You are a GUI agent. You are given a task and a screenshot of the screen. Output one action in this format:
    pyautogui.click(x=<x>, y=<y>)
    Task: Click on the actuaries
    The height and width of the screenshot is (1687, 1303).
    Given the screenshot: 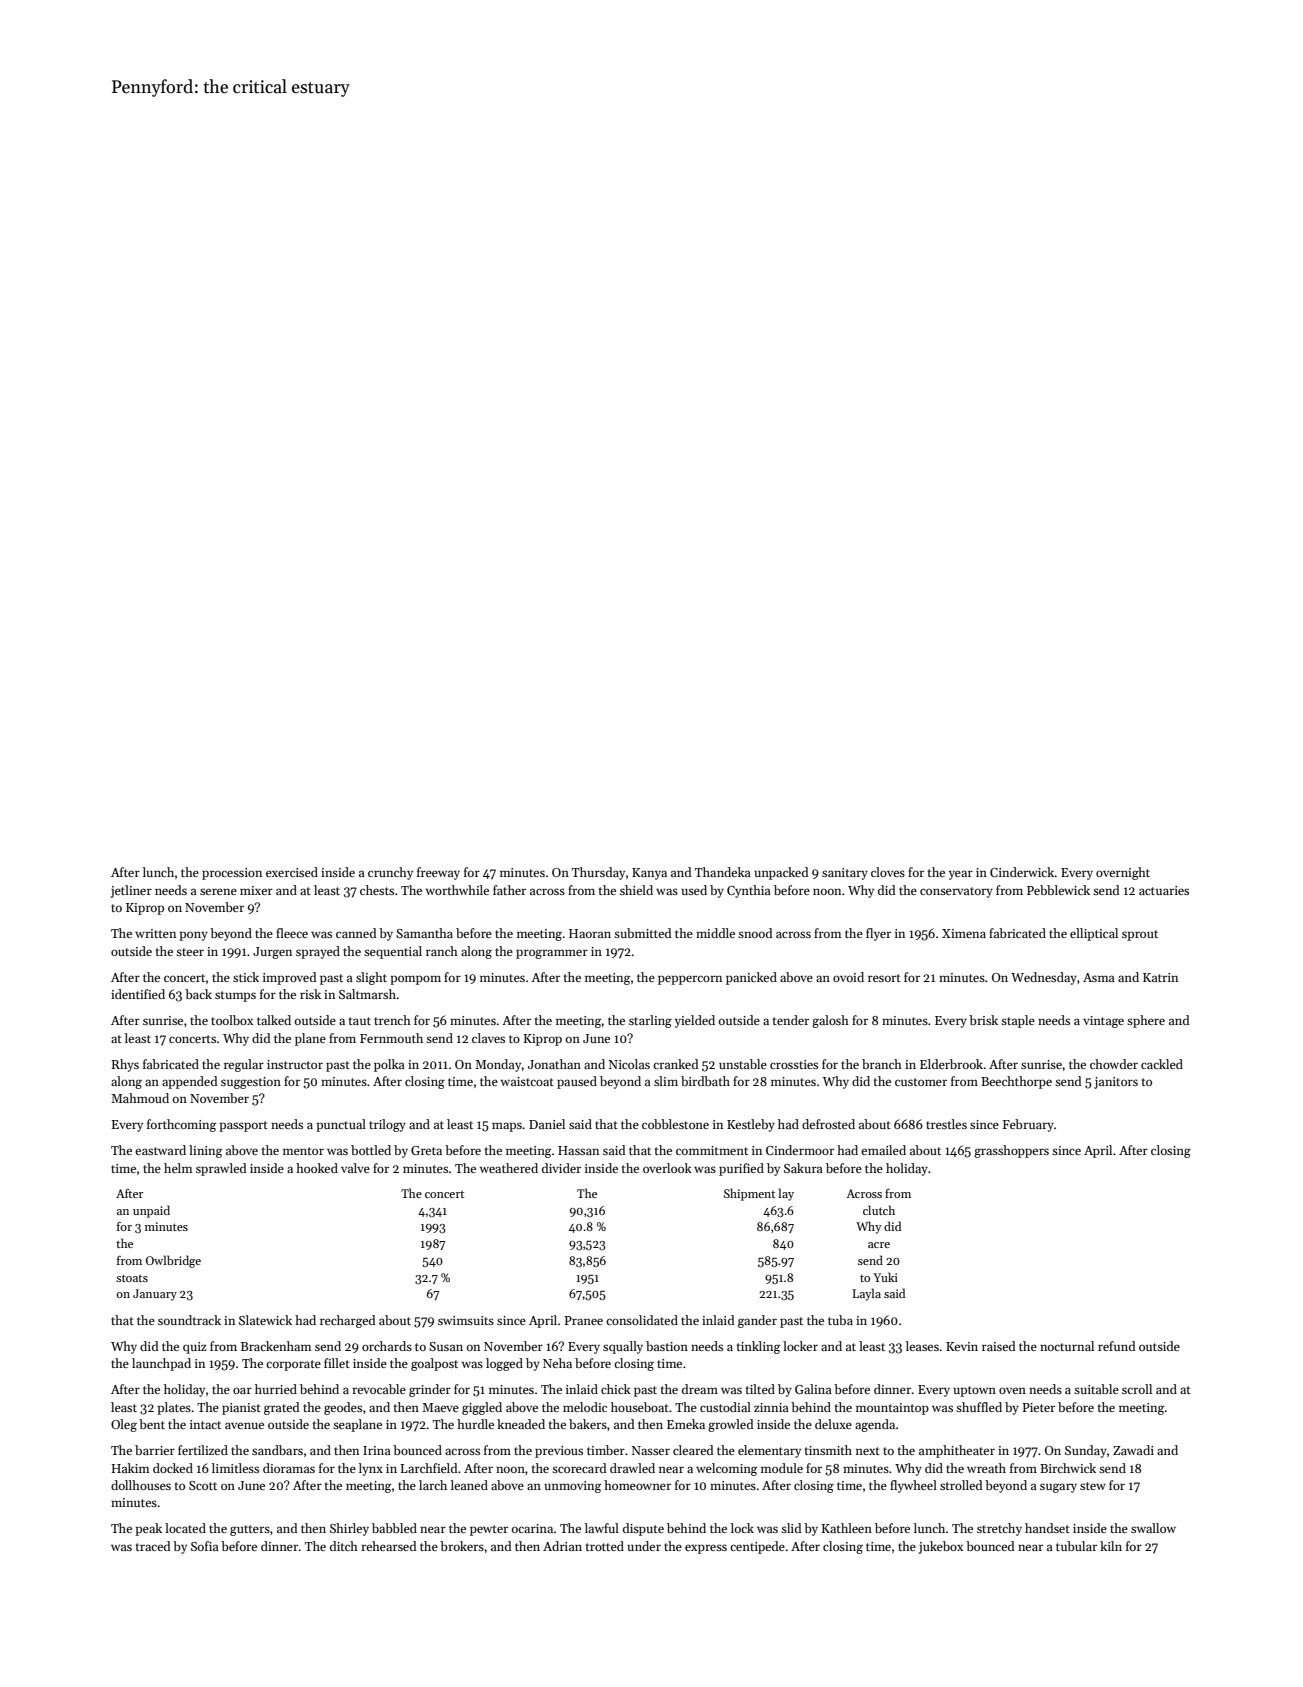 What is the action you would take?
    pyautogui.click(x=1164, y=890)
